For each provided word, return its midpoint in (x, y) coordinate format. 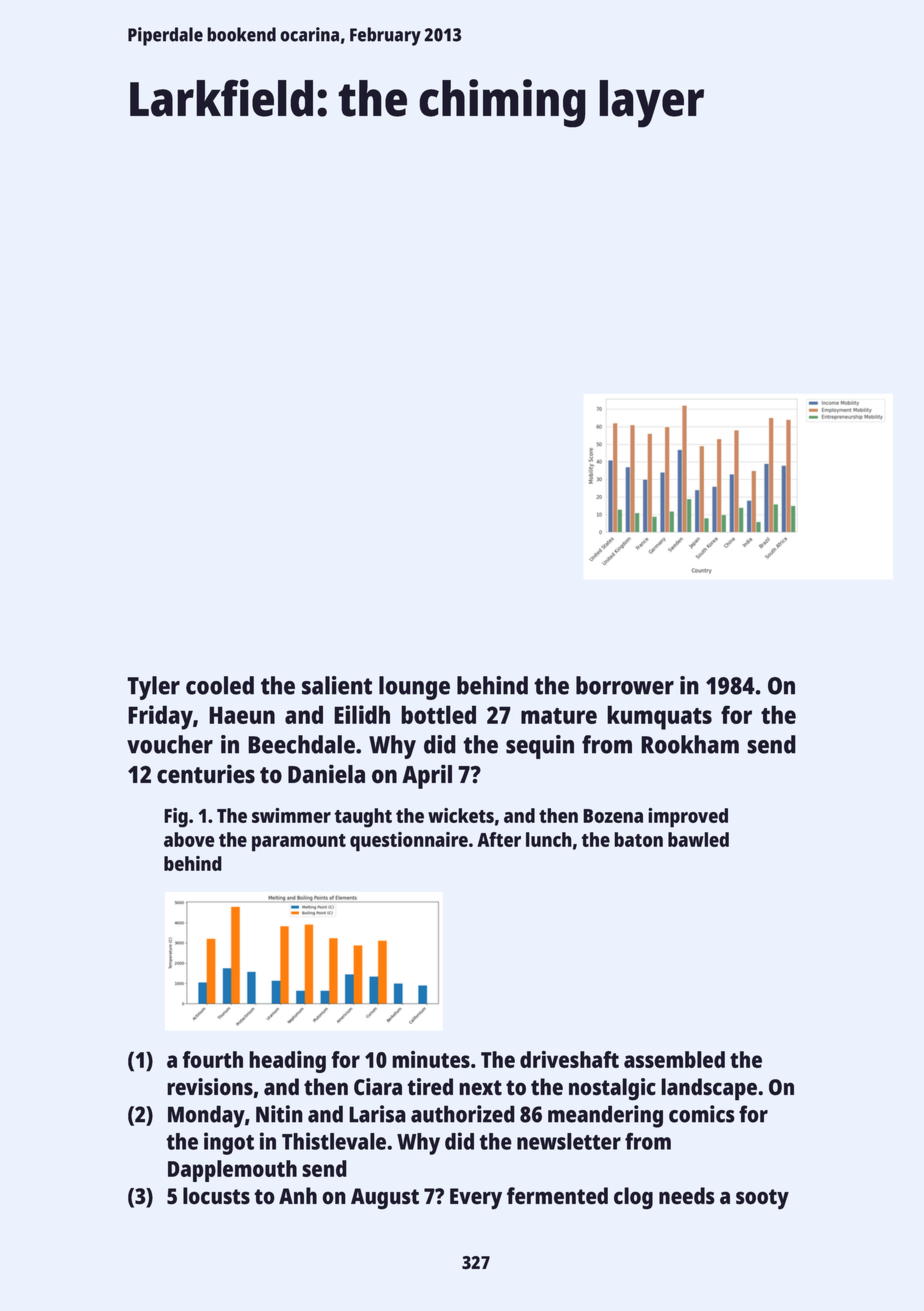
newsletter (569, 1141)
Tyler (153, 688)
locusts (216, 1196)
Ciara (378, 1087)
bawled (698, 839)
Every (476, 1199)
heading (287, 1062)
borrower (625, 685)
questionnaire (409, 842)
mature (559, 716)
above (189, 839)
